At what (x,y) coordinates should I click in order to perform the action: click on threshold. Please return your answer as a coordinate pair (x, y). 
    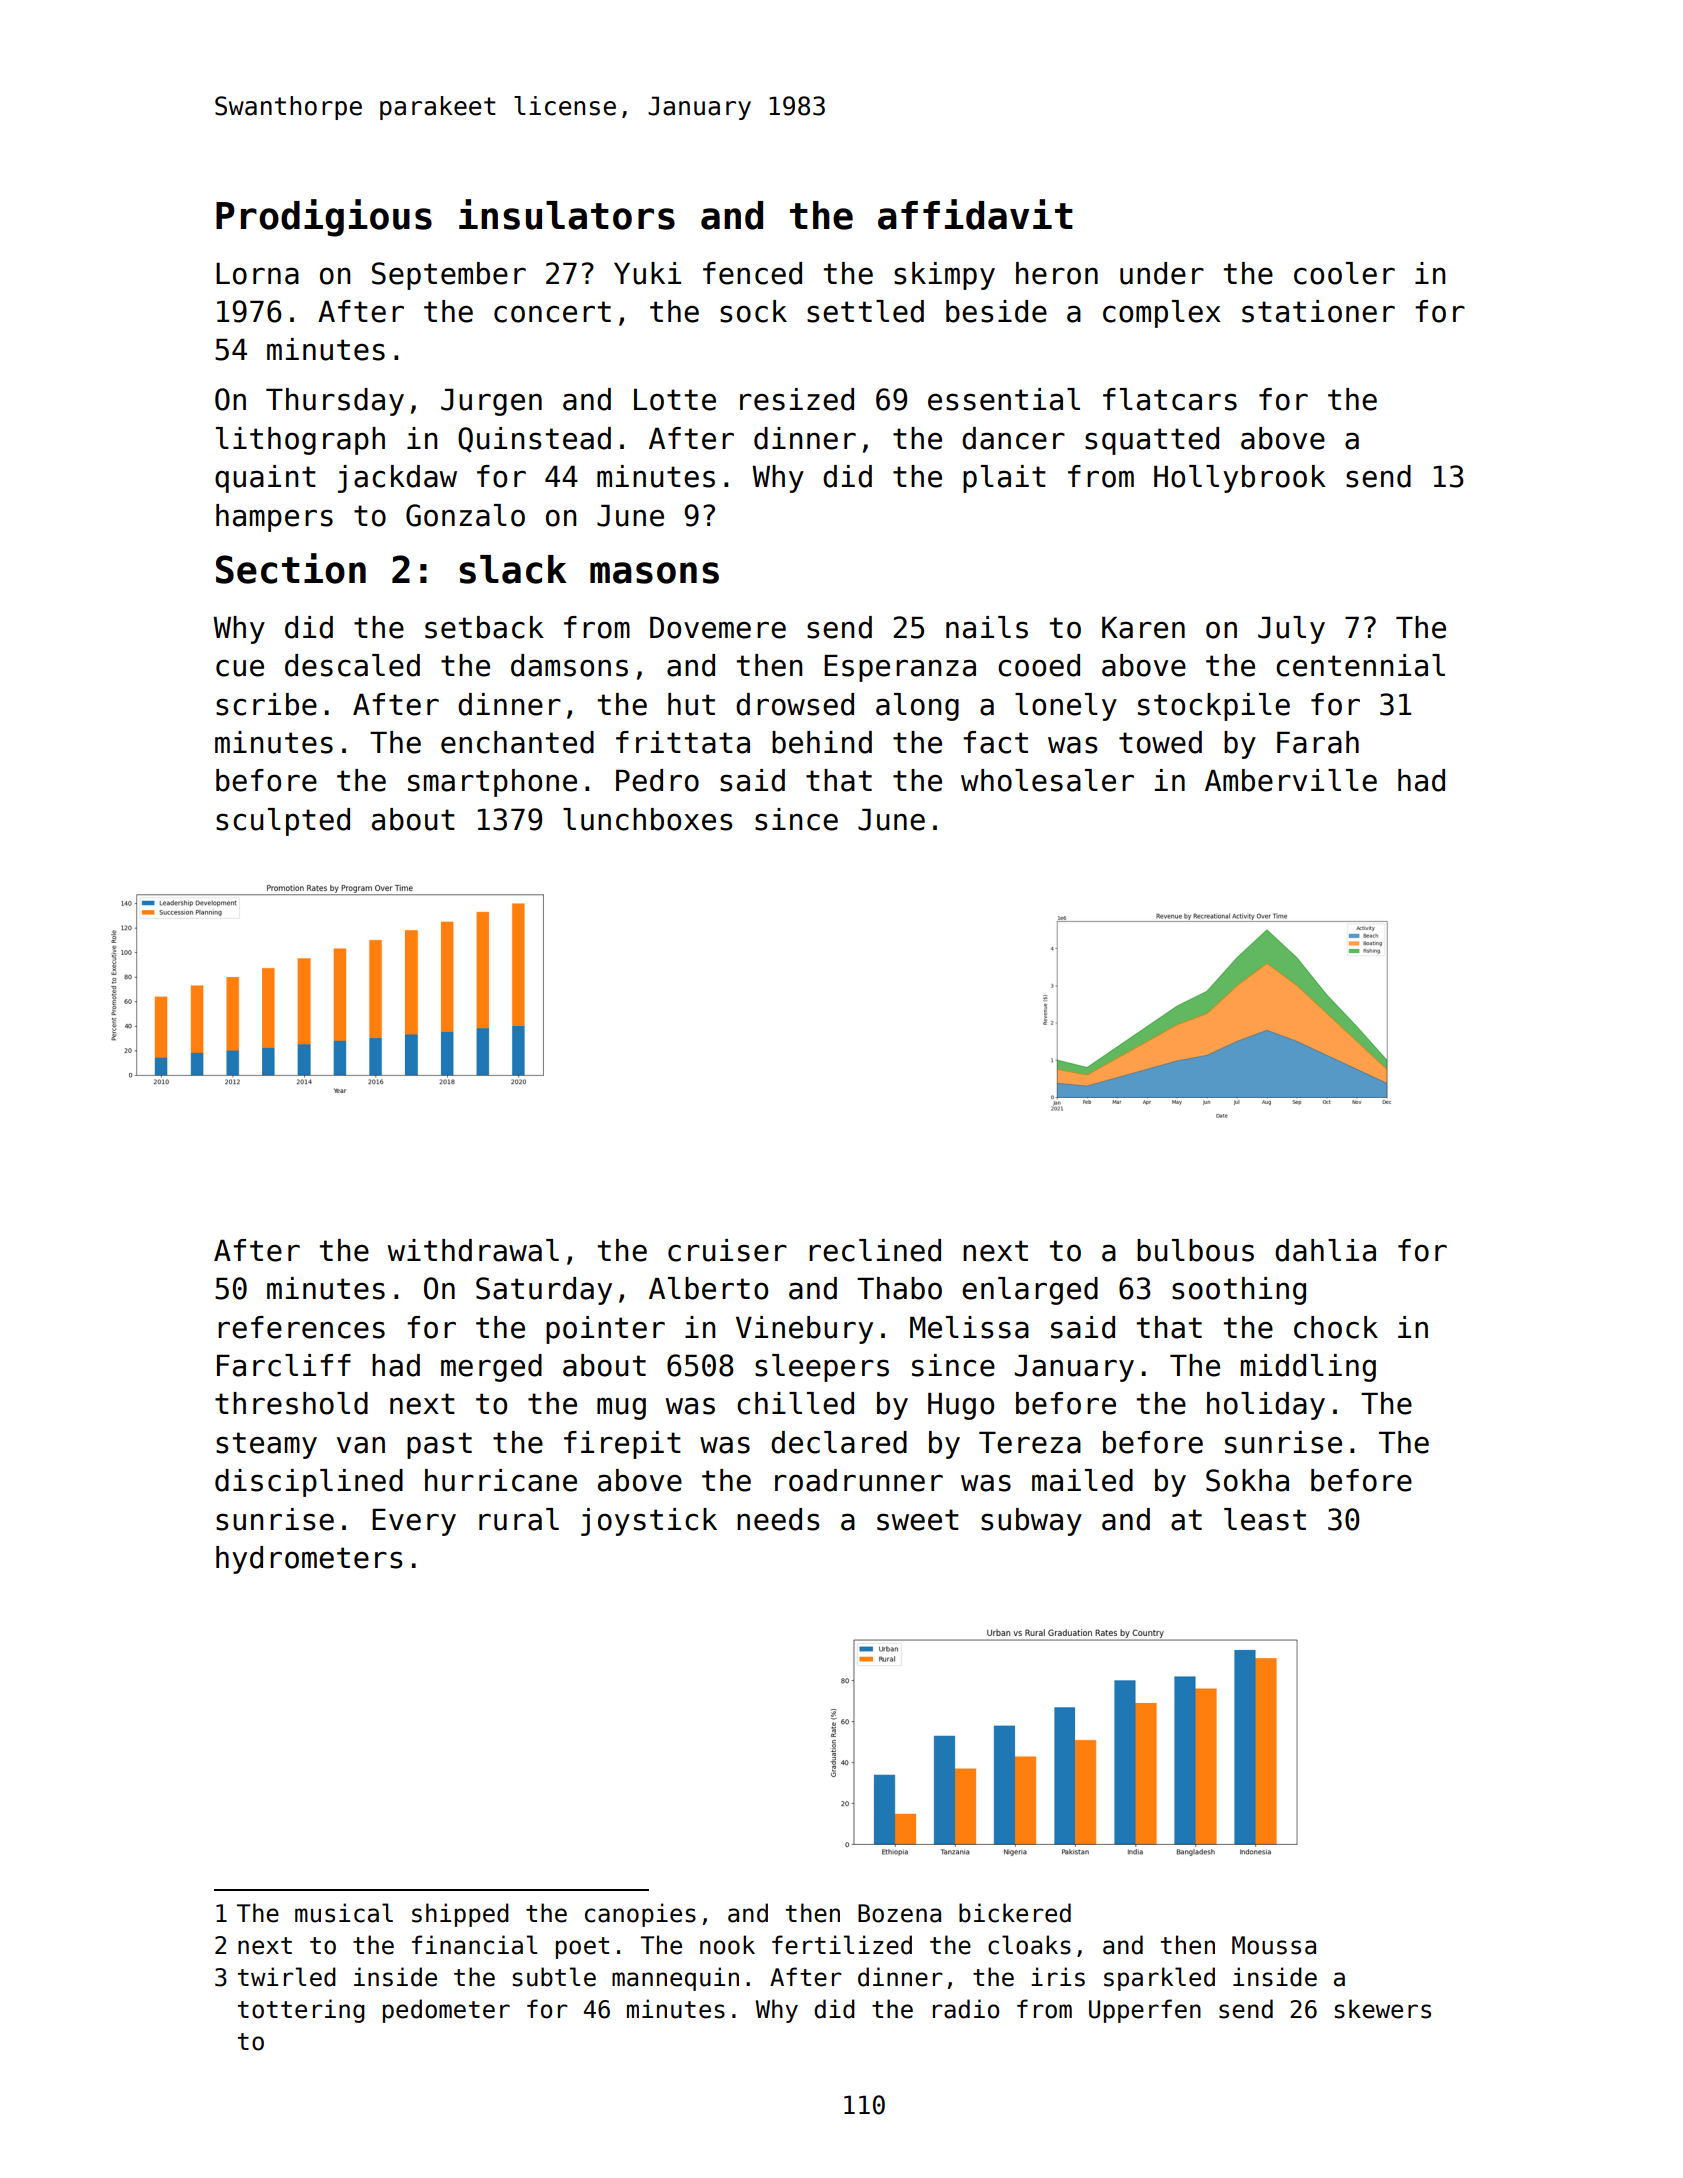
    Looking at the image, I should click on (291, 1403).
